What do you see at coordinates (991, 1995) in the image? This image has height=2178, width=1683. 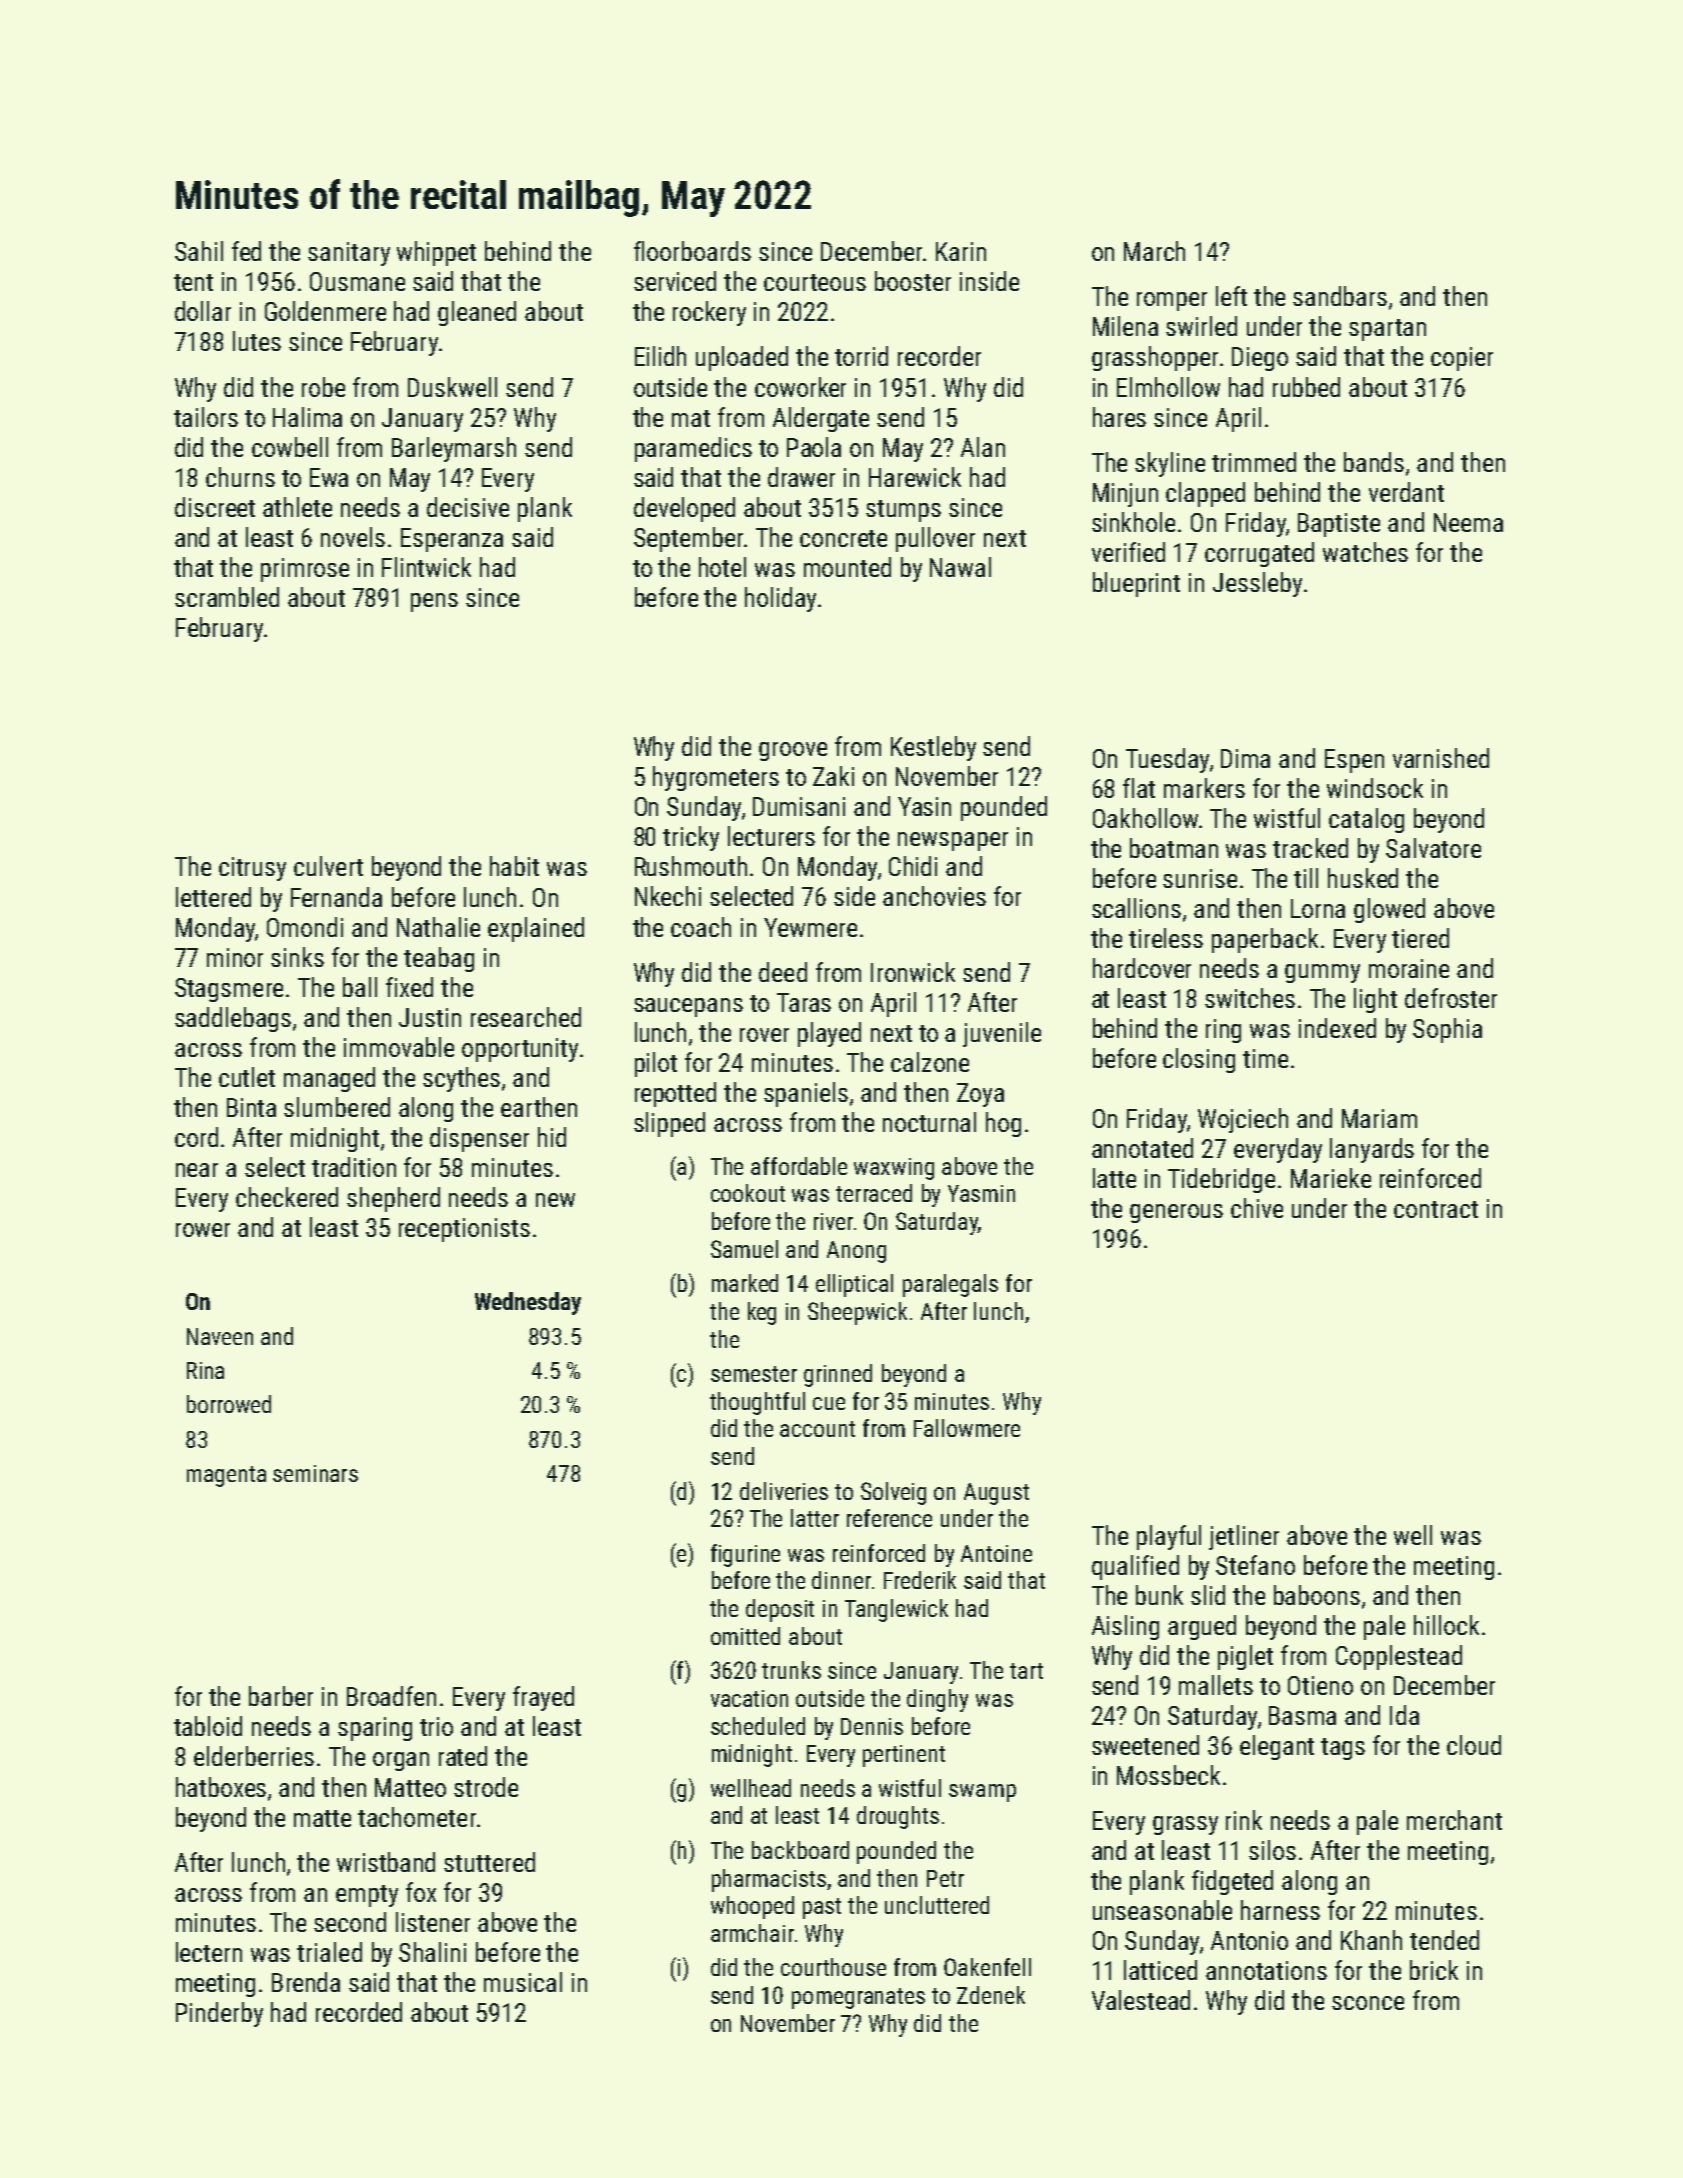 I see `Zdenek` at bounding box center [991, 1995].
